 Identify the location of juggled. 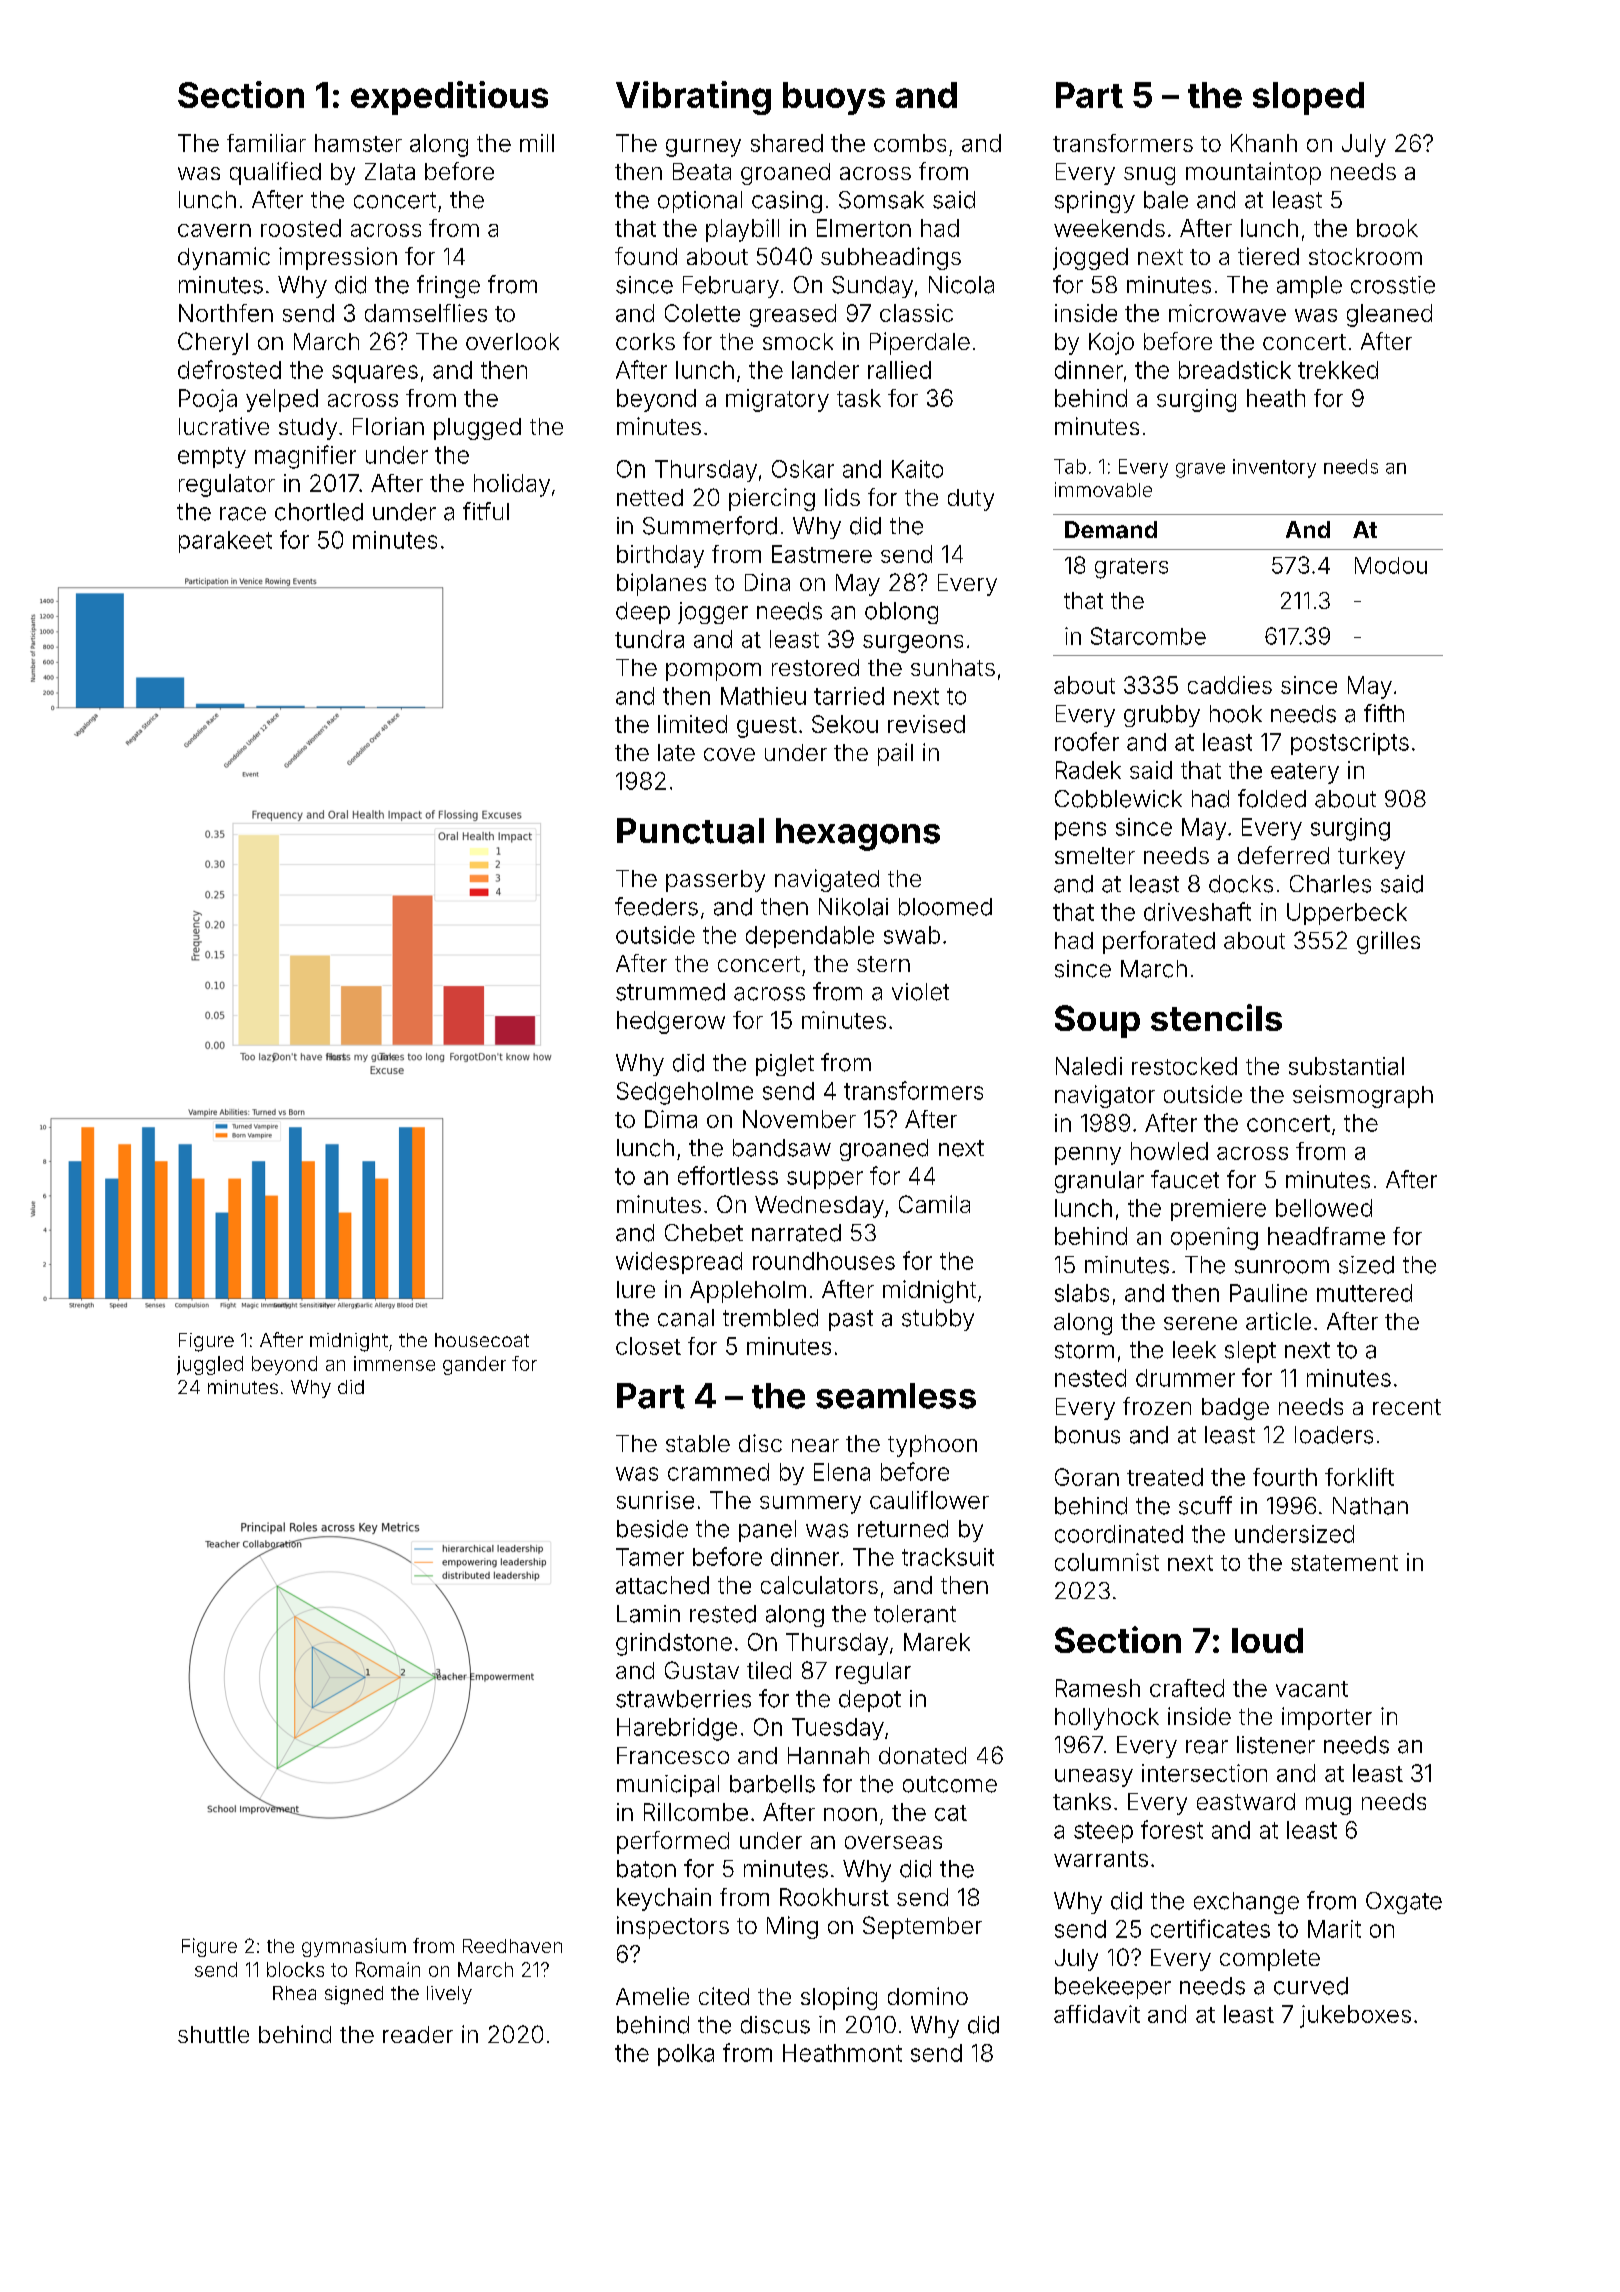
(210, 1365).
